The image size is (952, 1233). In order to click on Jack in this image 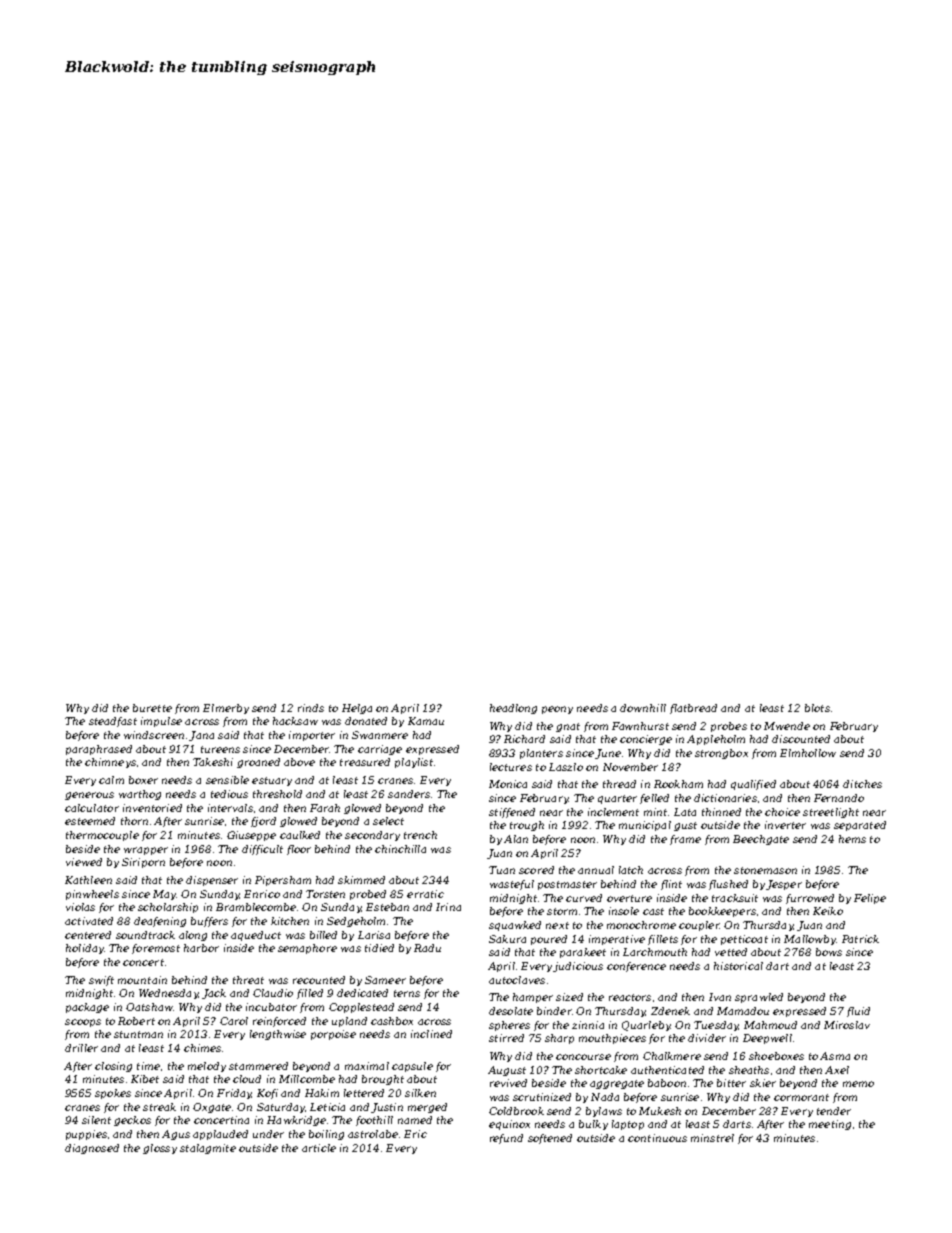, I will do `click(214, 994)`.
